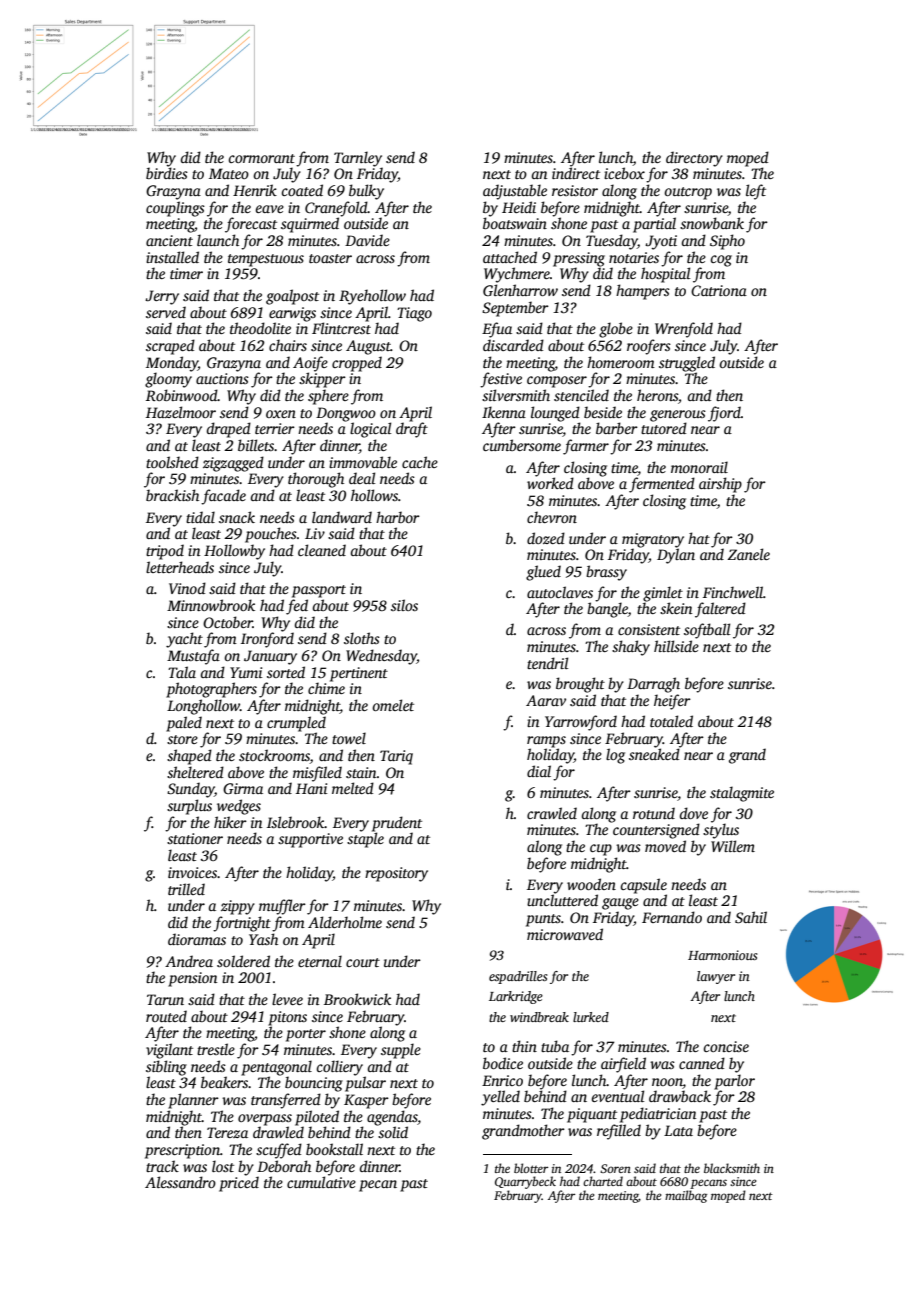 The height and width of the screenshot is (1314, 924). Describe the element at coordinates (184, 640) in the screenshot. I see `yacht` at that location.
